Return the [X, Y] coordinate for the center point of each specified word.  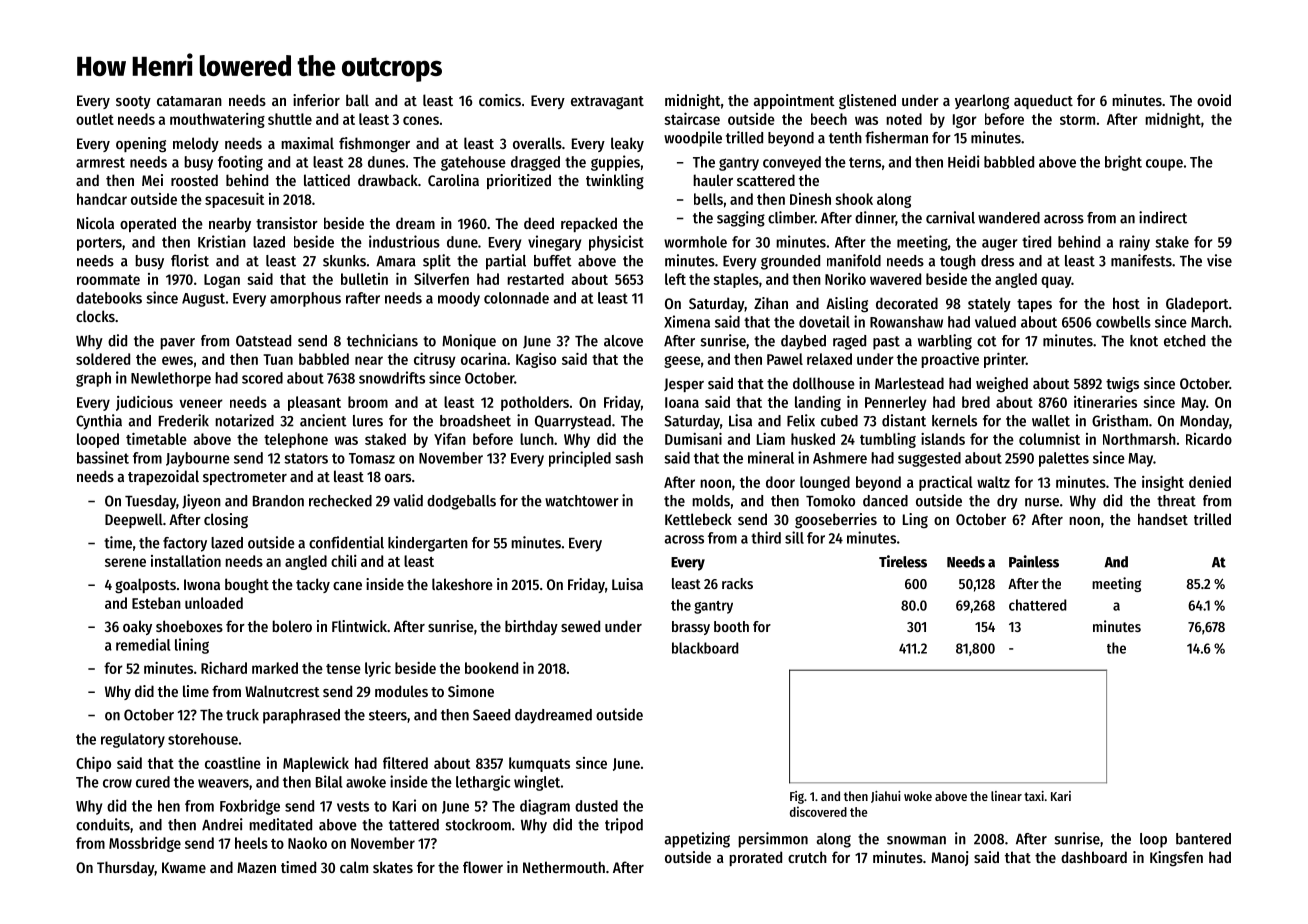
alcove [623, 341]
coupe [1164, 165]
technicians [382, 340]
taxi [1034, 796]
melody [196, 144]
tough [958, 262]
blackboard [705, 648]
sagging [741, 219]
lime [196, 691]
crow [117, 783]
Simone [471, 691]
